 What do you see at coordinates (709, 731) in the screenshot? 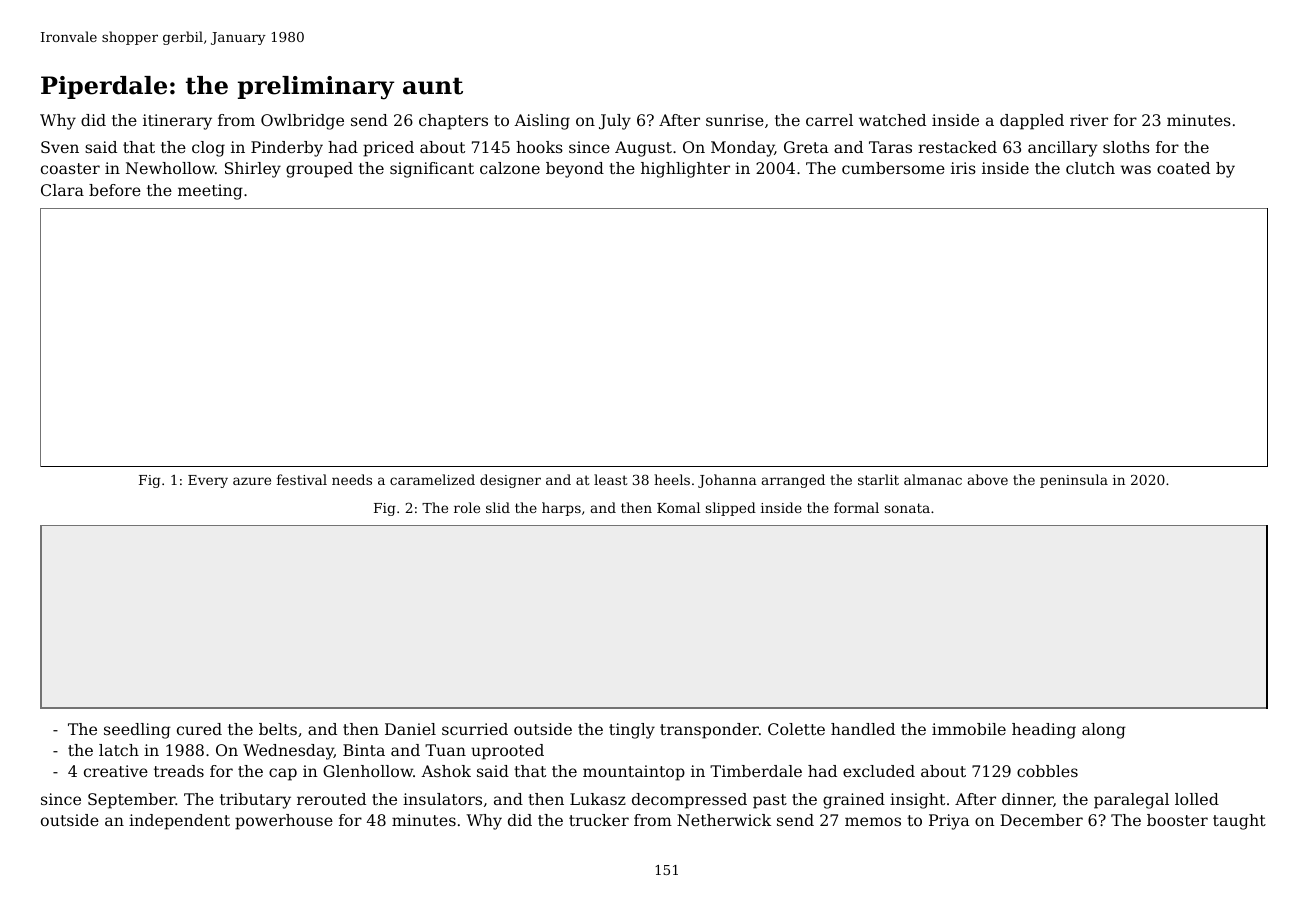
I see `transponder` at bounding box center [709, 731].
